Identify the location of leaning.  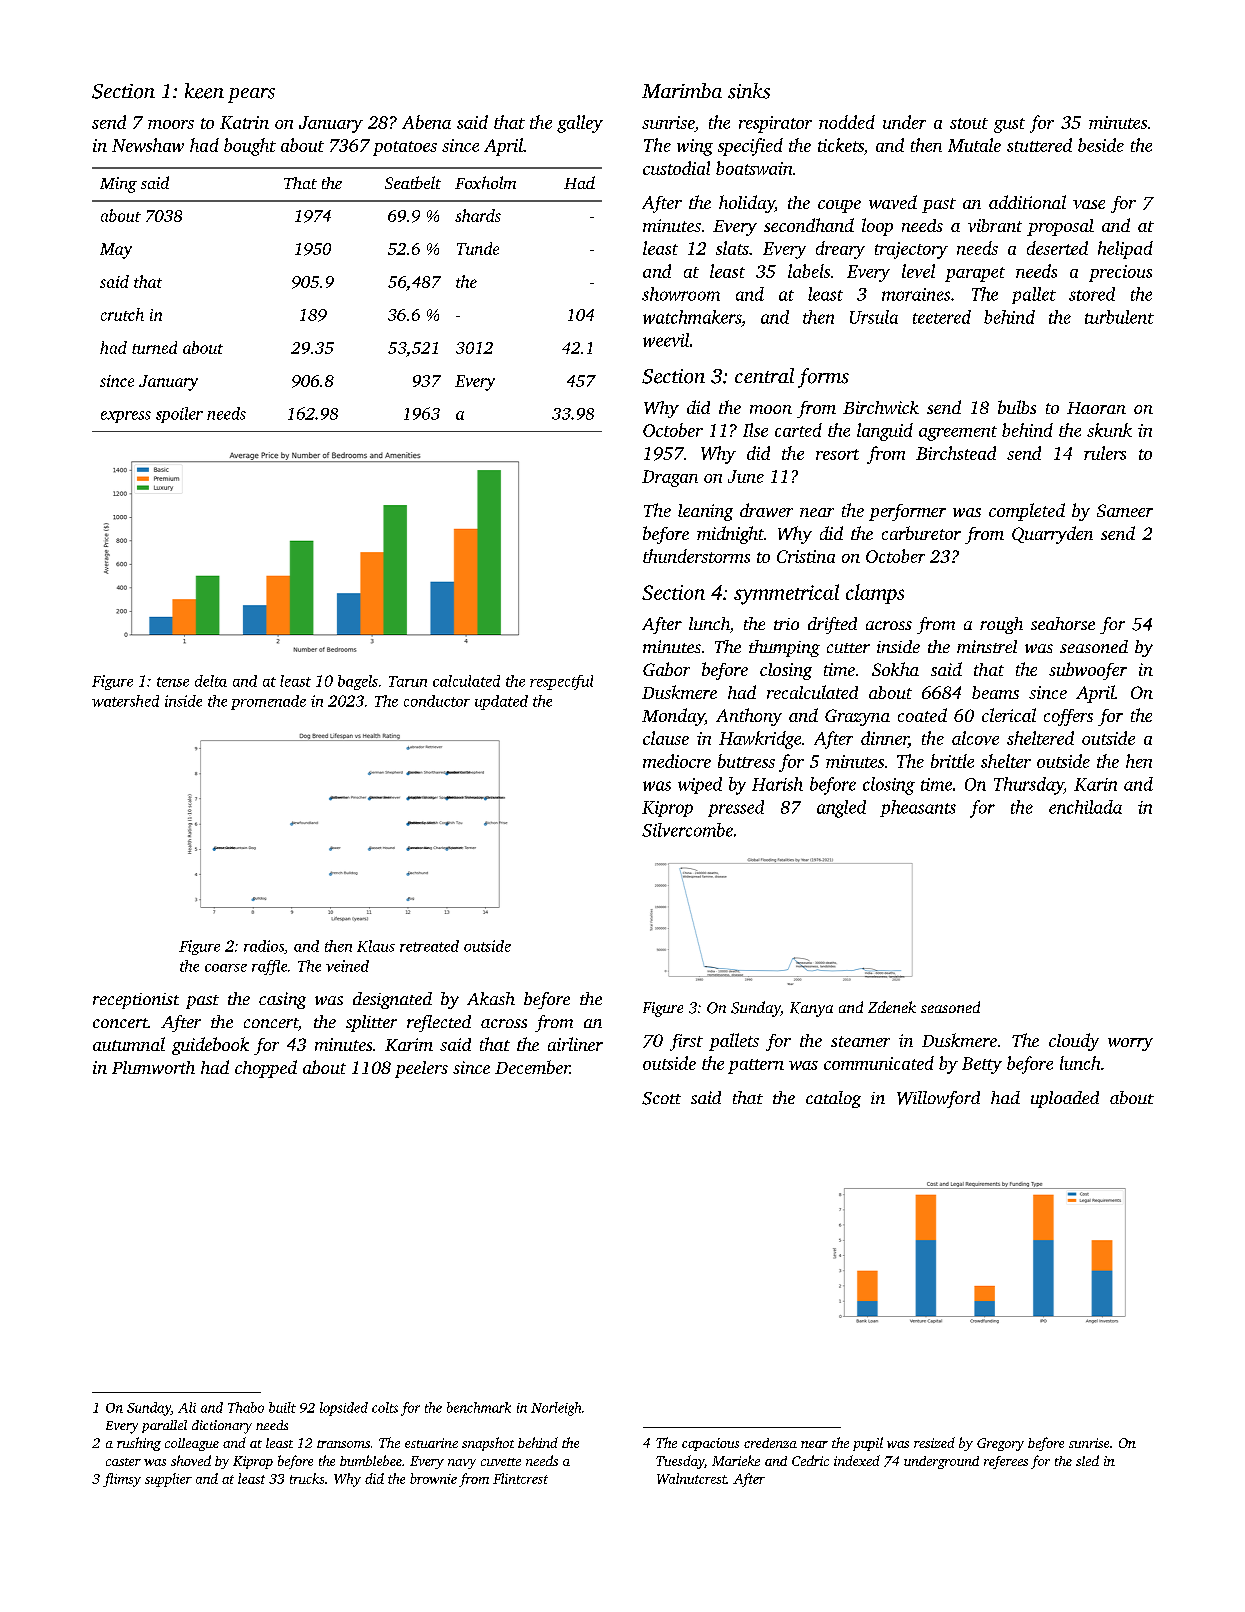
(705, 512).
